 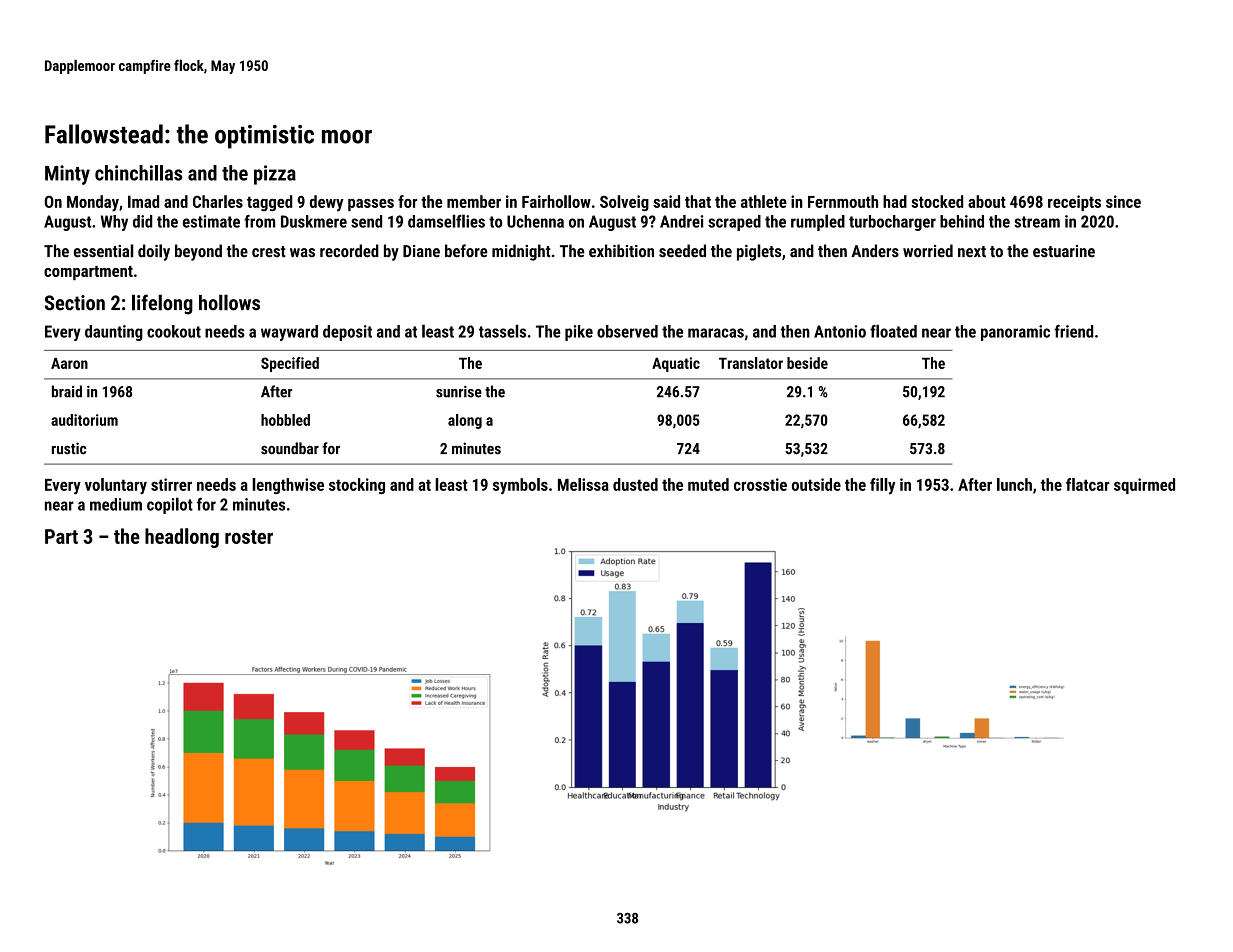 I want to click on piglets, so click(x=759, y=252).
